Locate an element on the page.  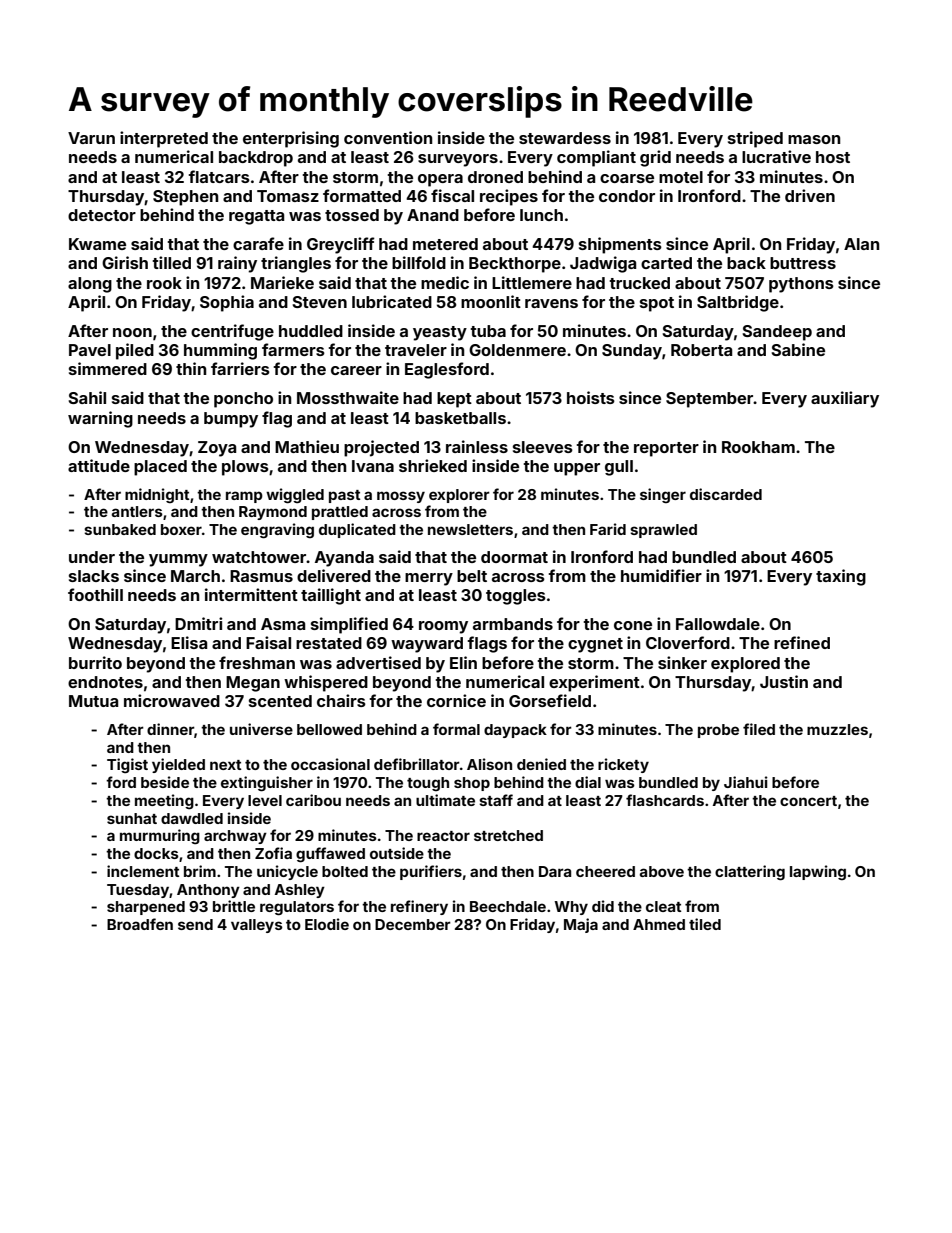
sunhat is located at coordinates (132, 818).
